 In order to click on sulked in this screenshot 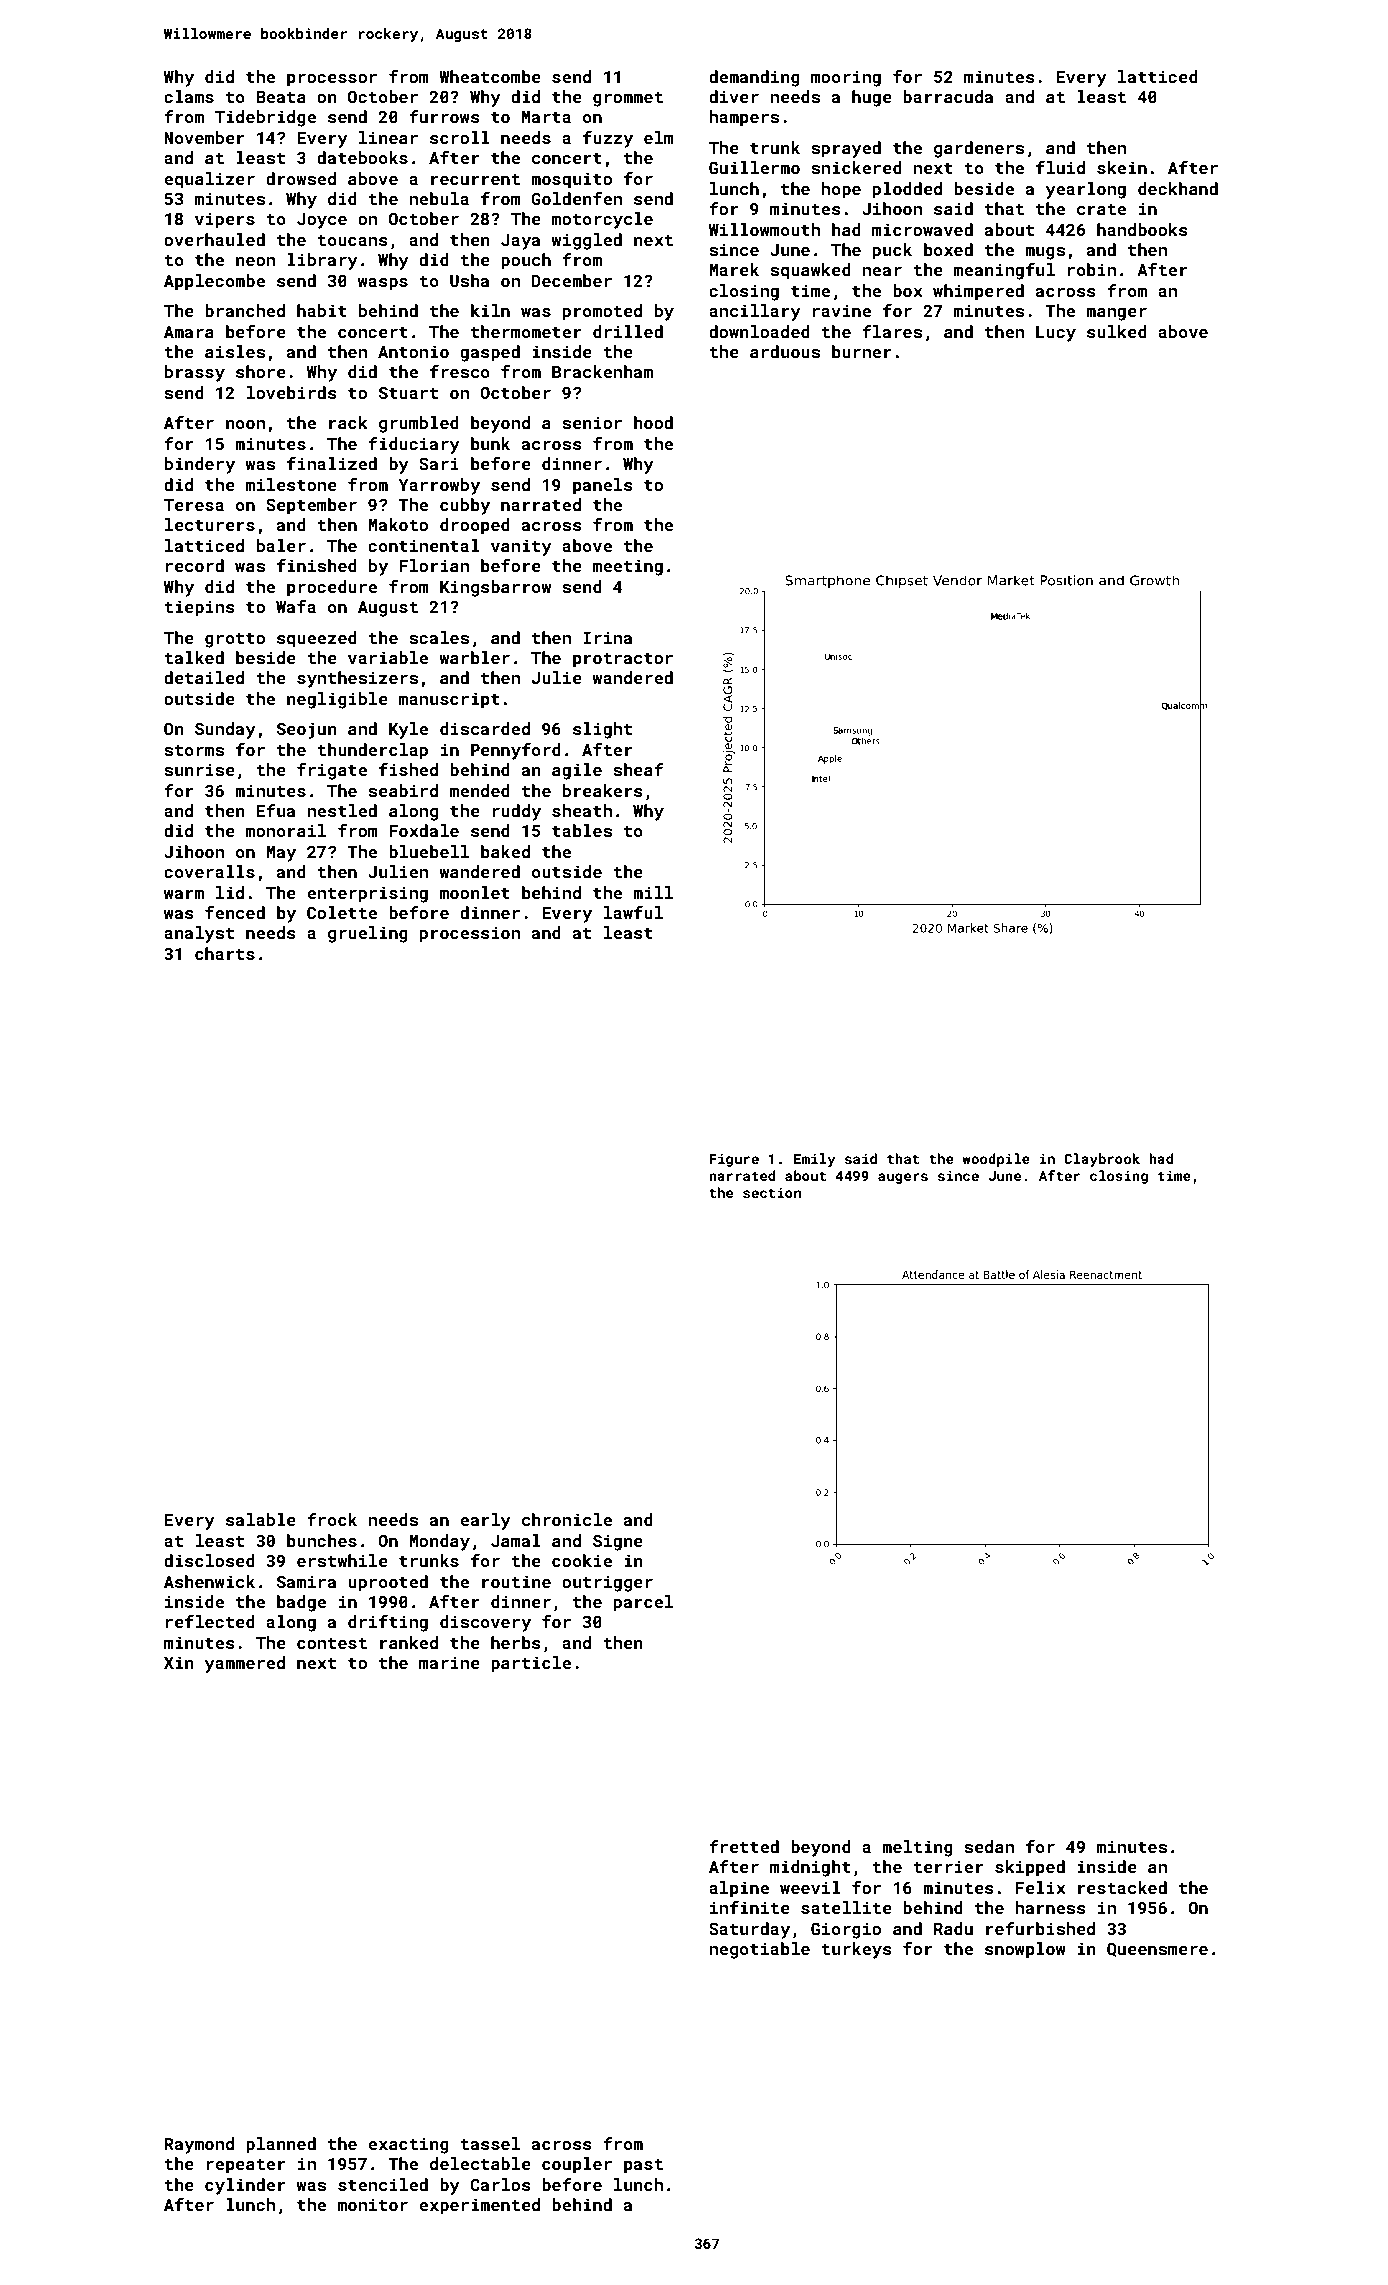, I will do `click(1117, 331)`.
